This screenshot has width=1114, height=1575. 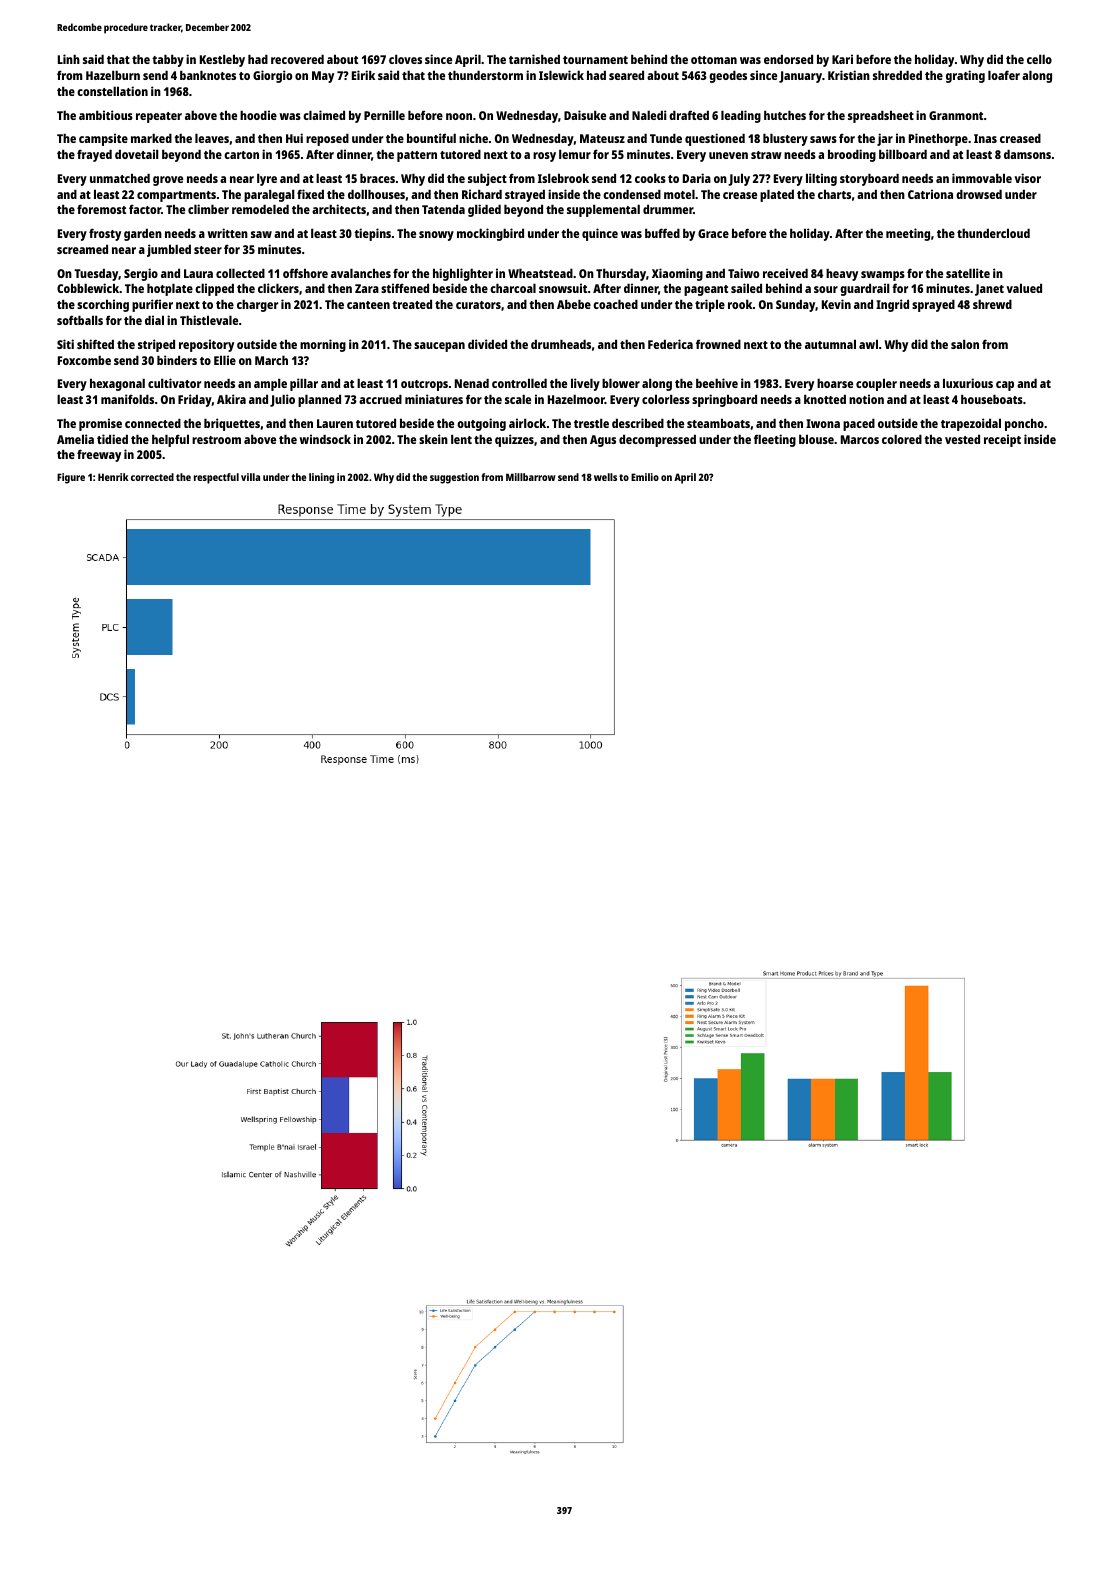 What do you see at coordinates (250, 477) in the screenshot?
I see `villa` at bounding box center [250, 477].
